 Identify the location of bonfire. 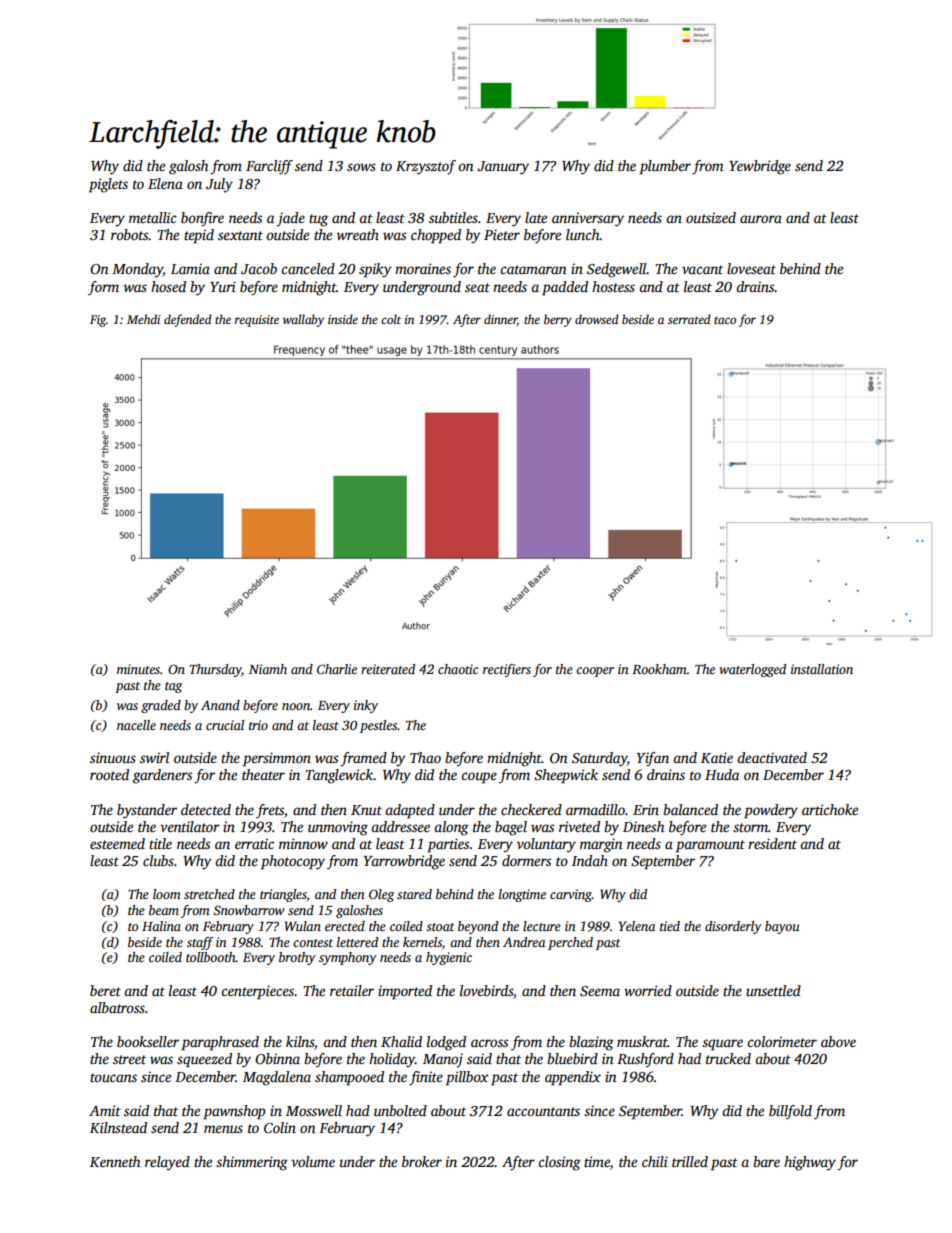
(202, 219).
